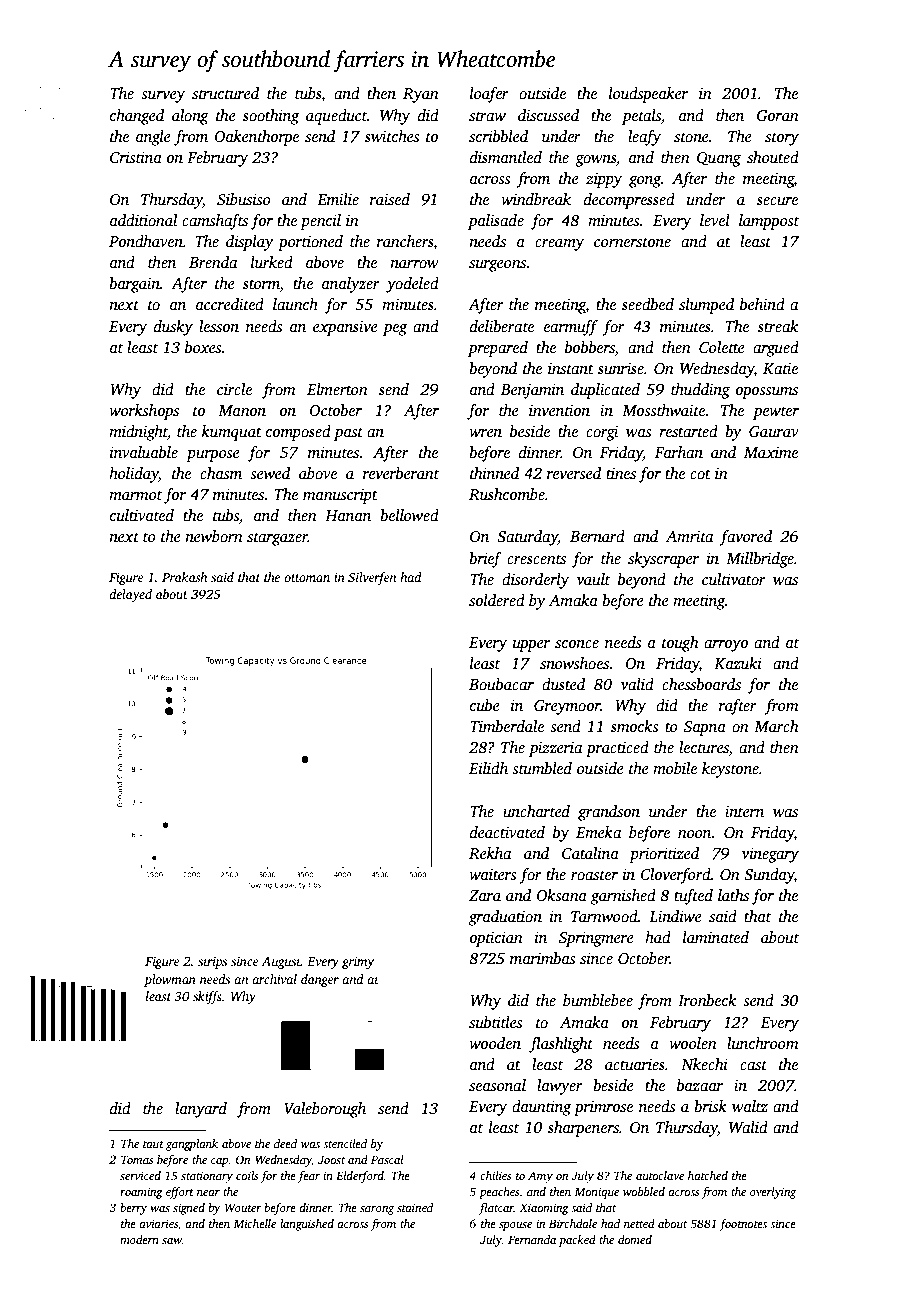 The height and width of the screenshot is (1316, 908). What do you see at coordinates (548, 115) in the screenshot?
I see `discussed` at bounding box center [548, 115].
